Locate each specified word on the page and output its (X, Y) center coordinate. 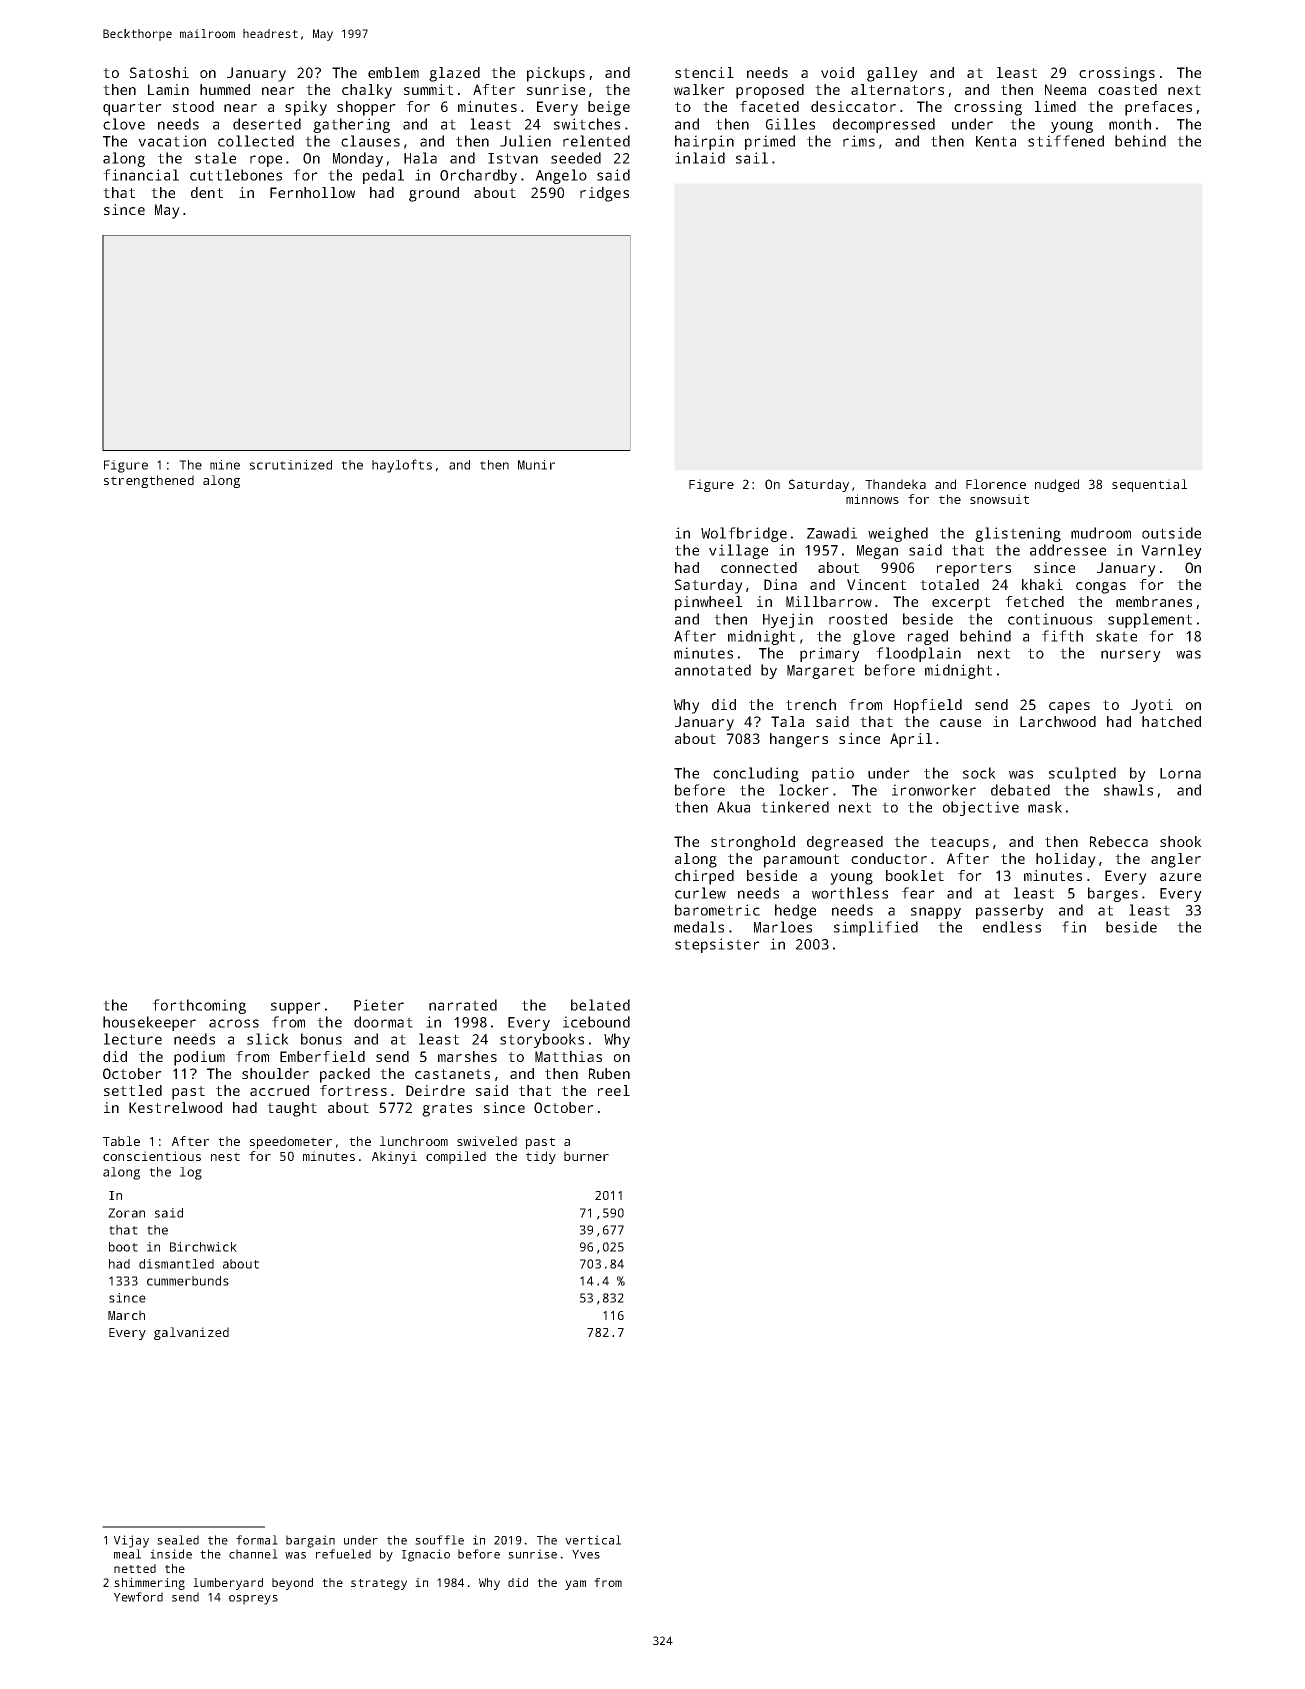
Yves (586, 1554)
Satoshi (159, 72)
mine (225, 465)
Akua (733, 807)
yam (575, 1585)
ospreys (253, 1600)
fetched (1034, 601)
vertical (593, 1540)
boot (123, 1247)
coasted (1127, 89)
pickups (556, 74)
